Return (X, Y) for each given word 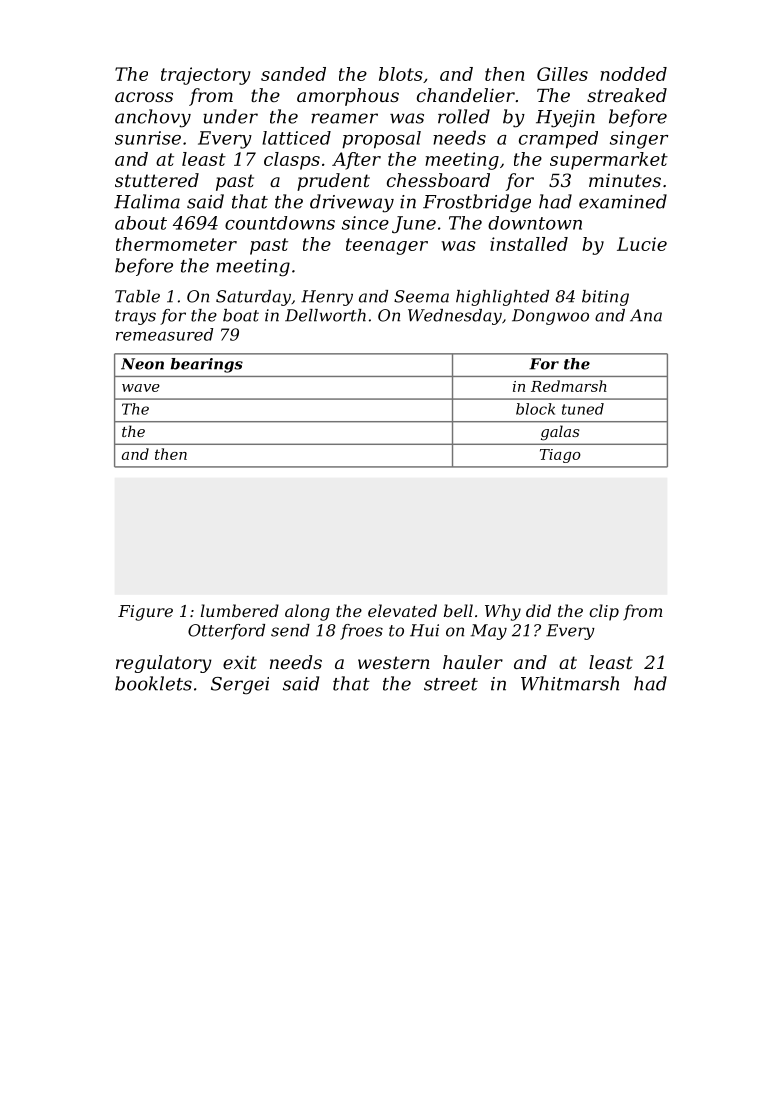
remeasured (164, 334)
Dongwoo (550, 317)
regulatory (164, 664)
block (535, 409)
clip (604, 612)
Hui (424, 630)
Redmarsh (569, 386)
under (230, 116)
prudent (333, 182)
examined (623, 201)
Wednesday (455, 317)
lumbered (240, 610)
